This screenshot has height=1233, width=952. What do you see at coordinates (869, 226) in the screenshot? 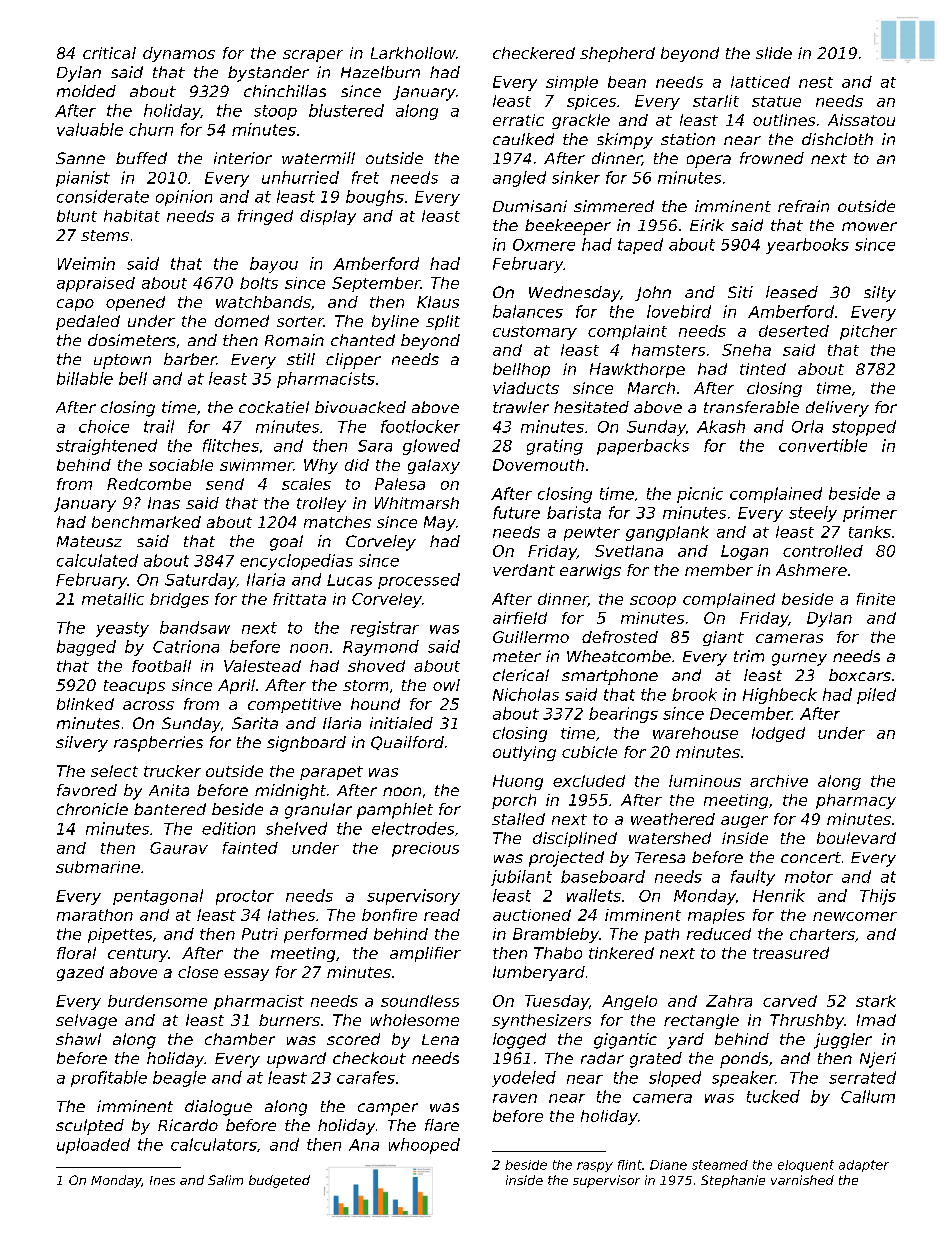
I see `mower` at bounding box center [869, 226].
